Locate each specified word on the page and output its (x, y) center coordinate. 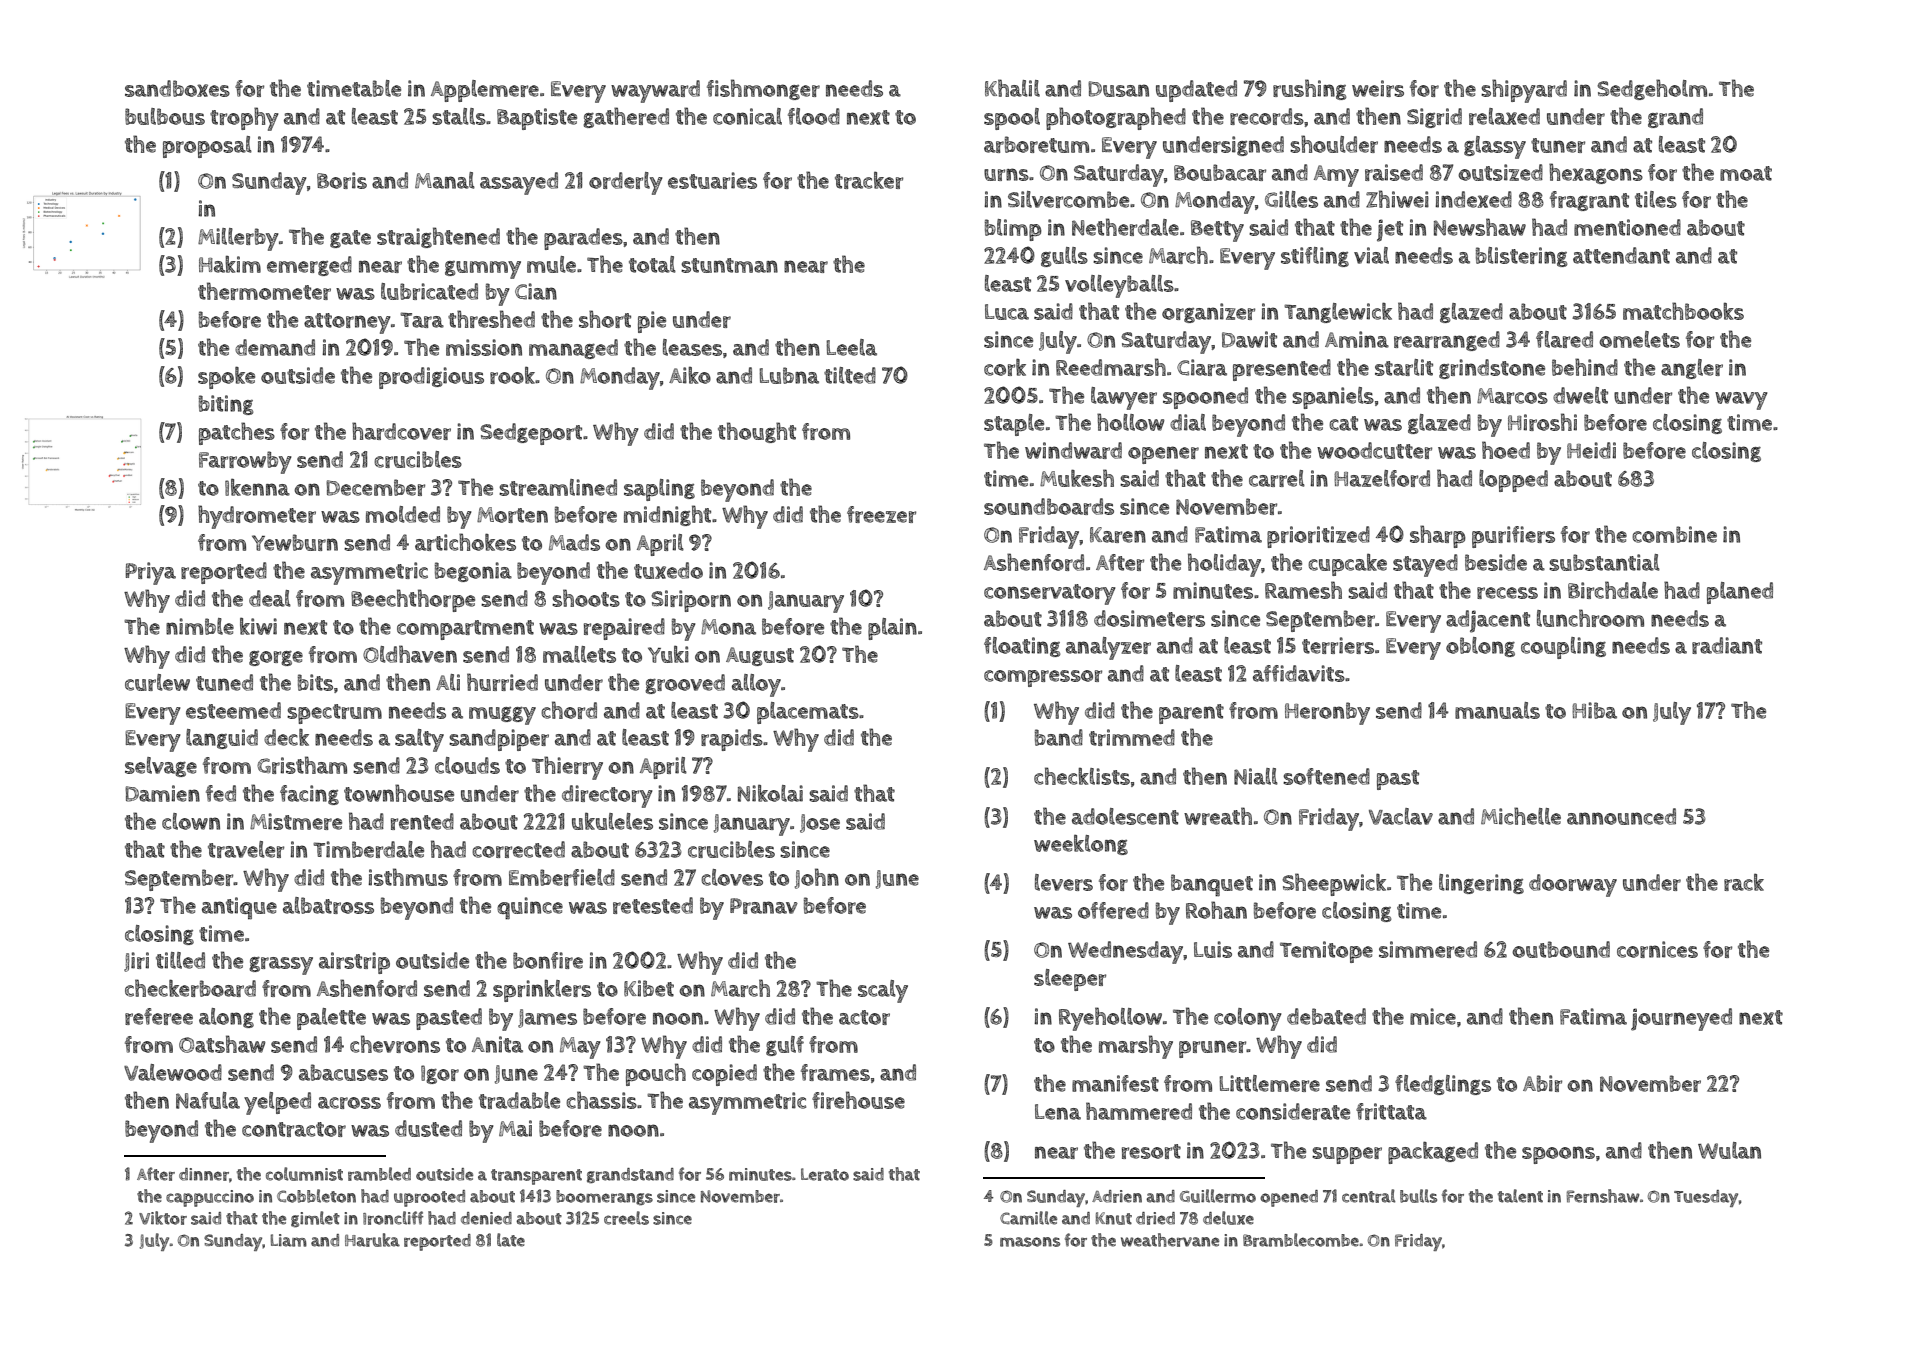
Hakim (230, 264)
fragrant (1589, 201)
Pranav (764, 906)
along (226, 1018)
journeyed (1681, 1019)
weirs (1378, 88)
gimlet (315, 1219)
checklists (1082, 776)
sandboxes (177, 88)
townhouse (399, 793)
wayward (655, 91)
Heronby (1327, 713)
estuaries (712, 180)
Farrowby (245, 462)
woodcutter (1374, 450)
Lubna (789, 375)
